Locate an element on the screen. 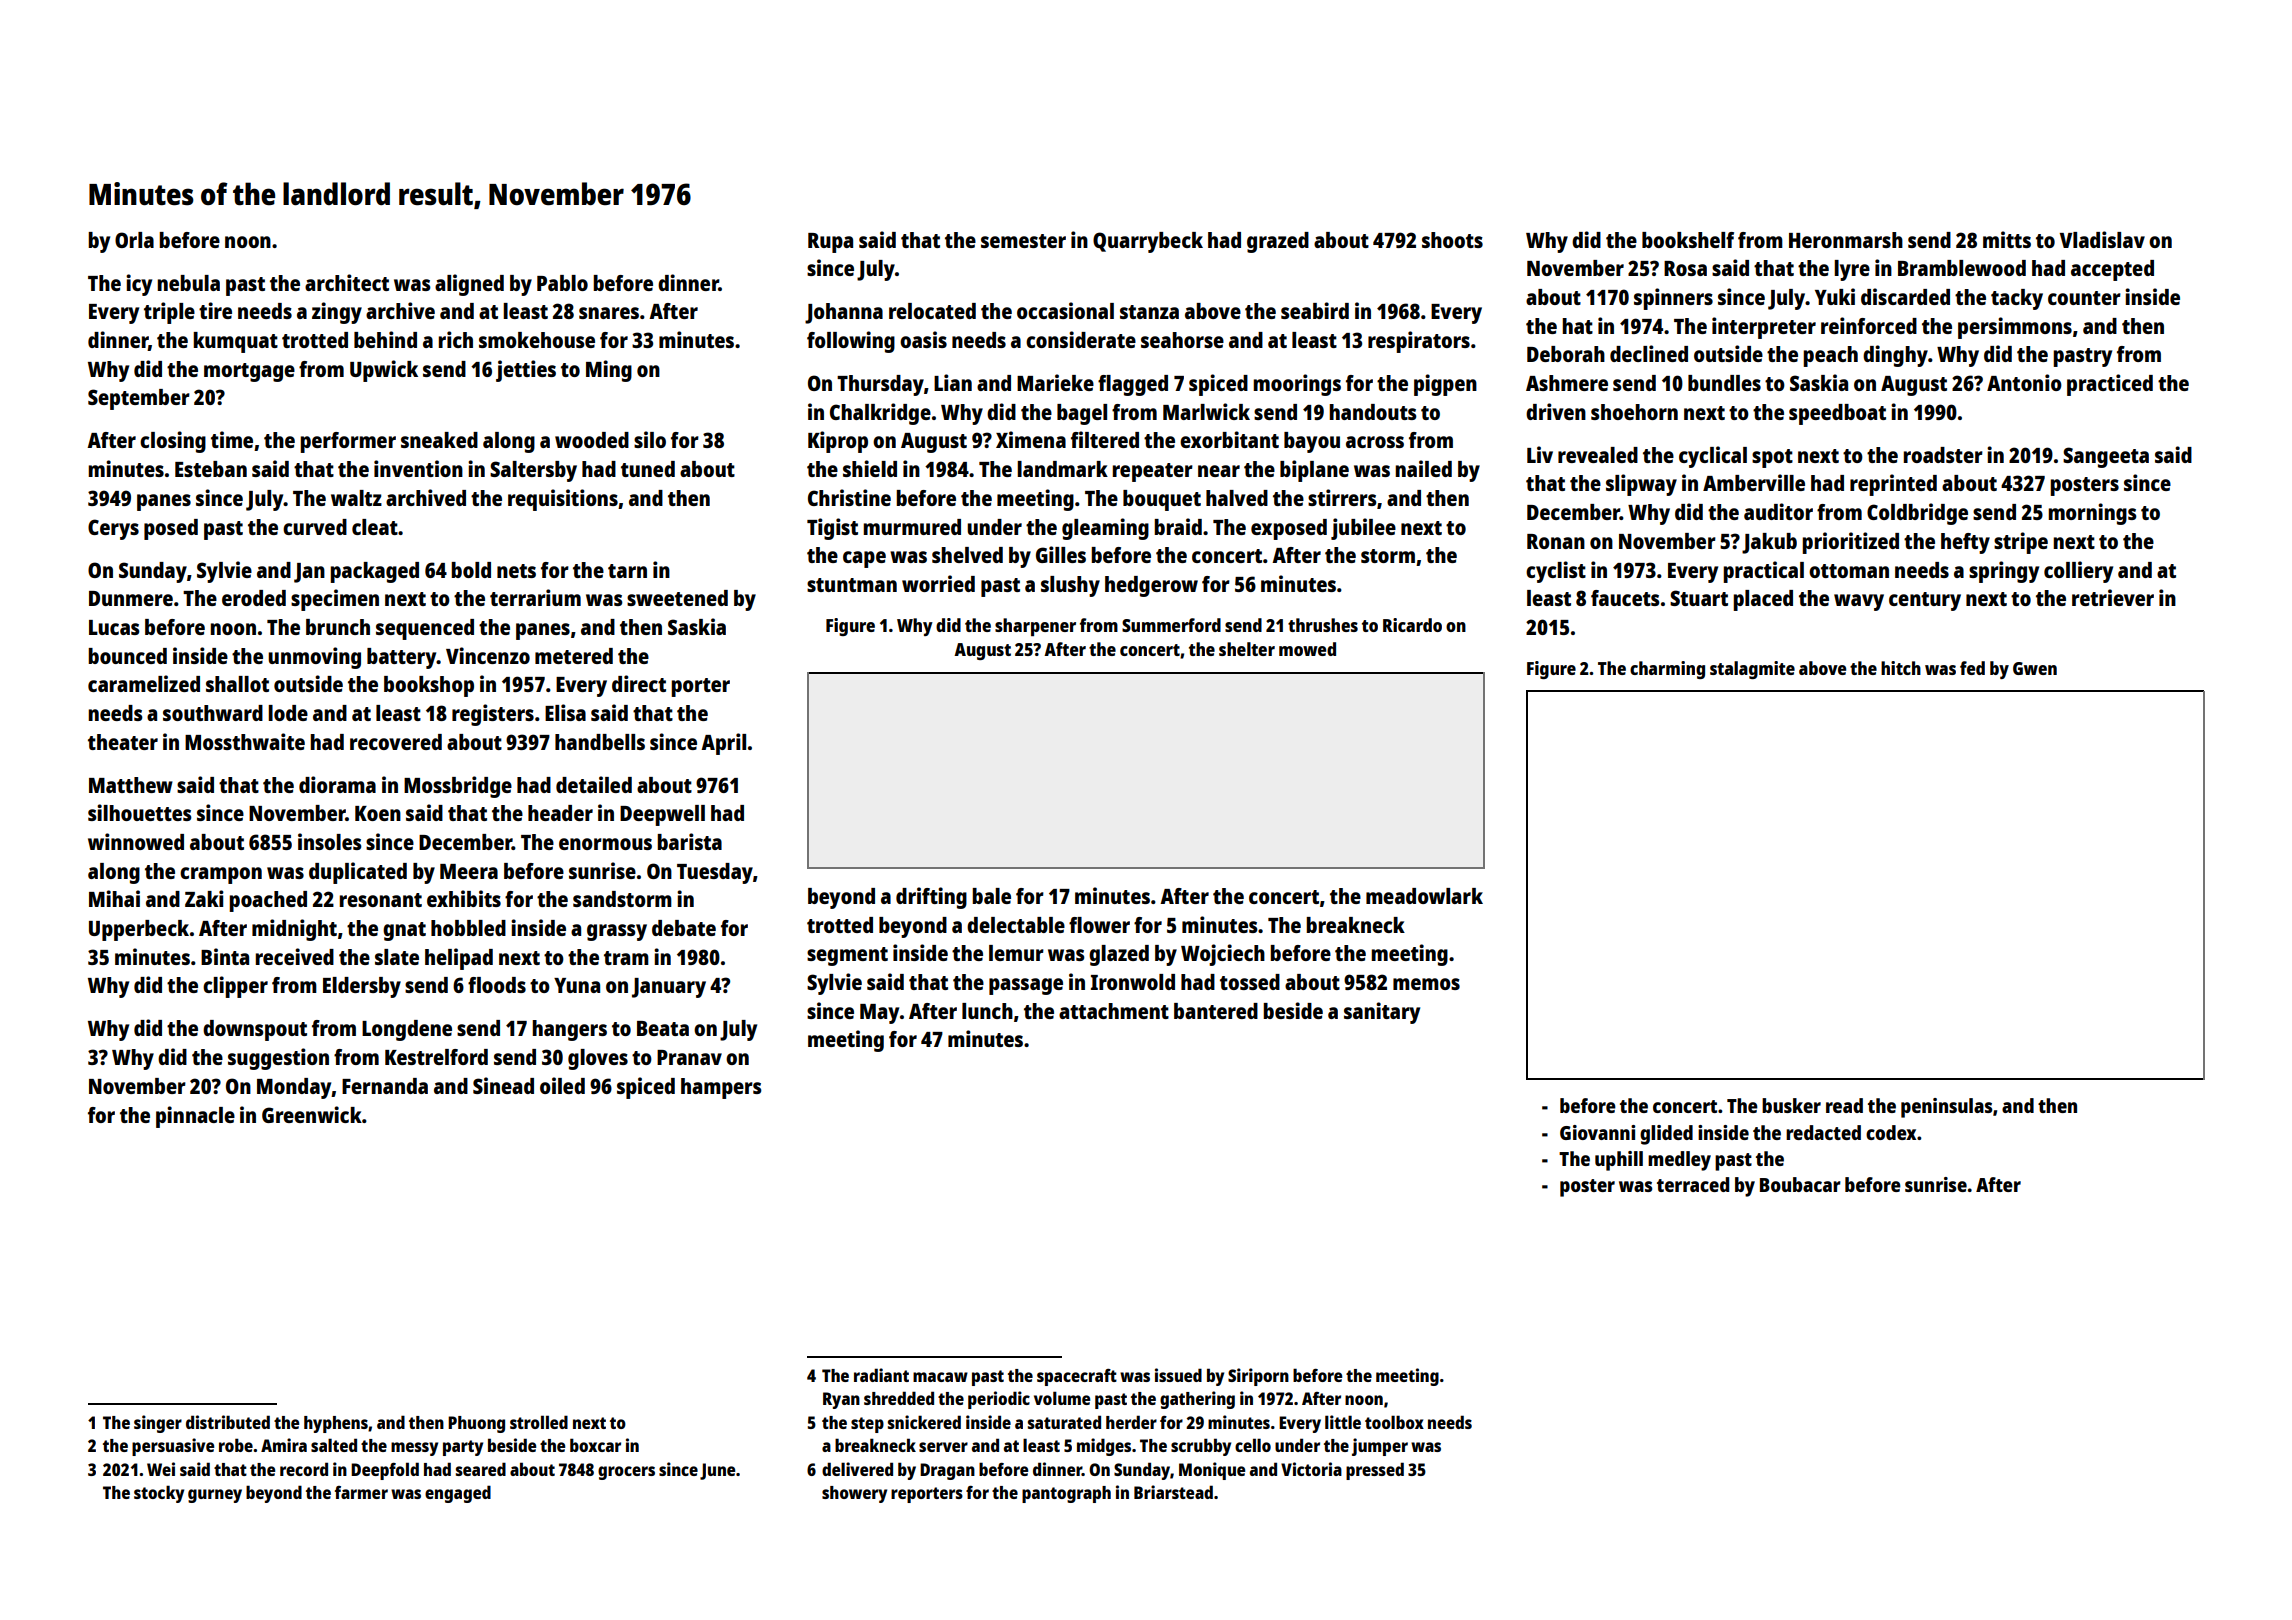 The width and height of the screenshot is (2292, 1620). crampon is located at coordinates (221, 875).
